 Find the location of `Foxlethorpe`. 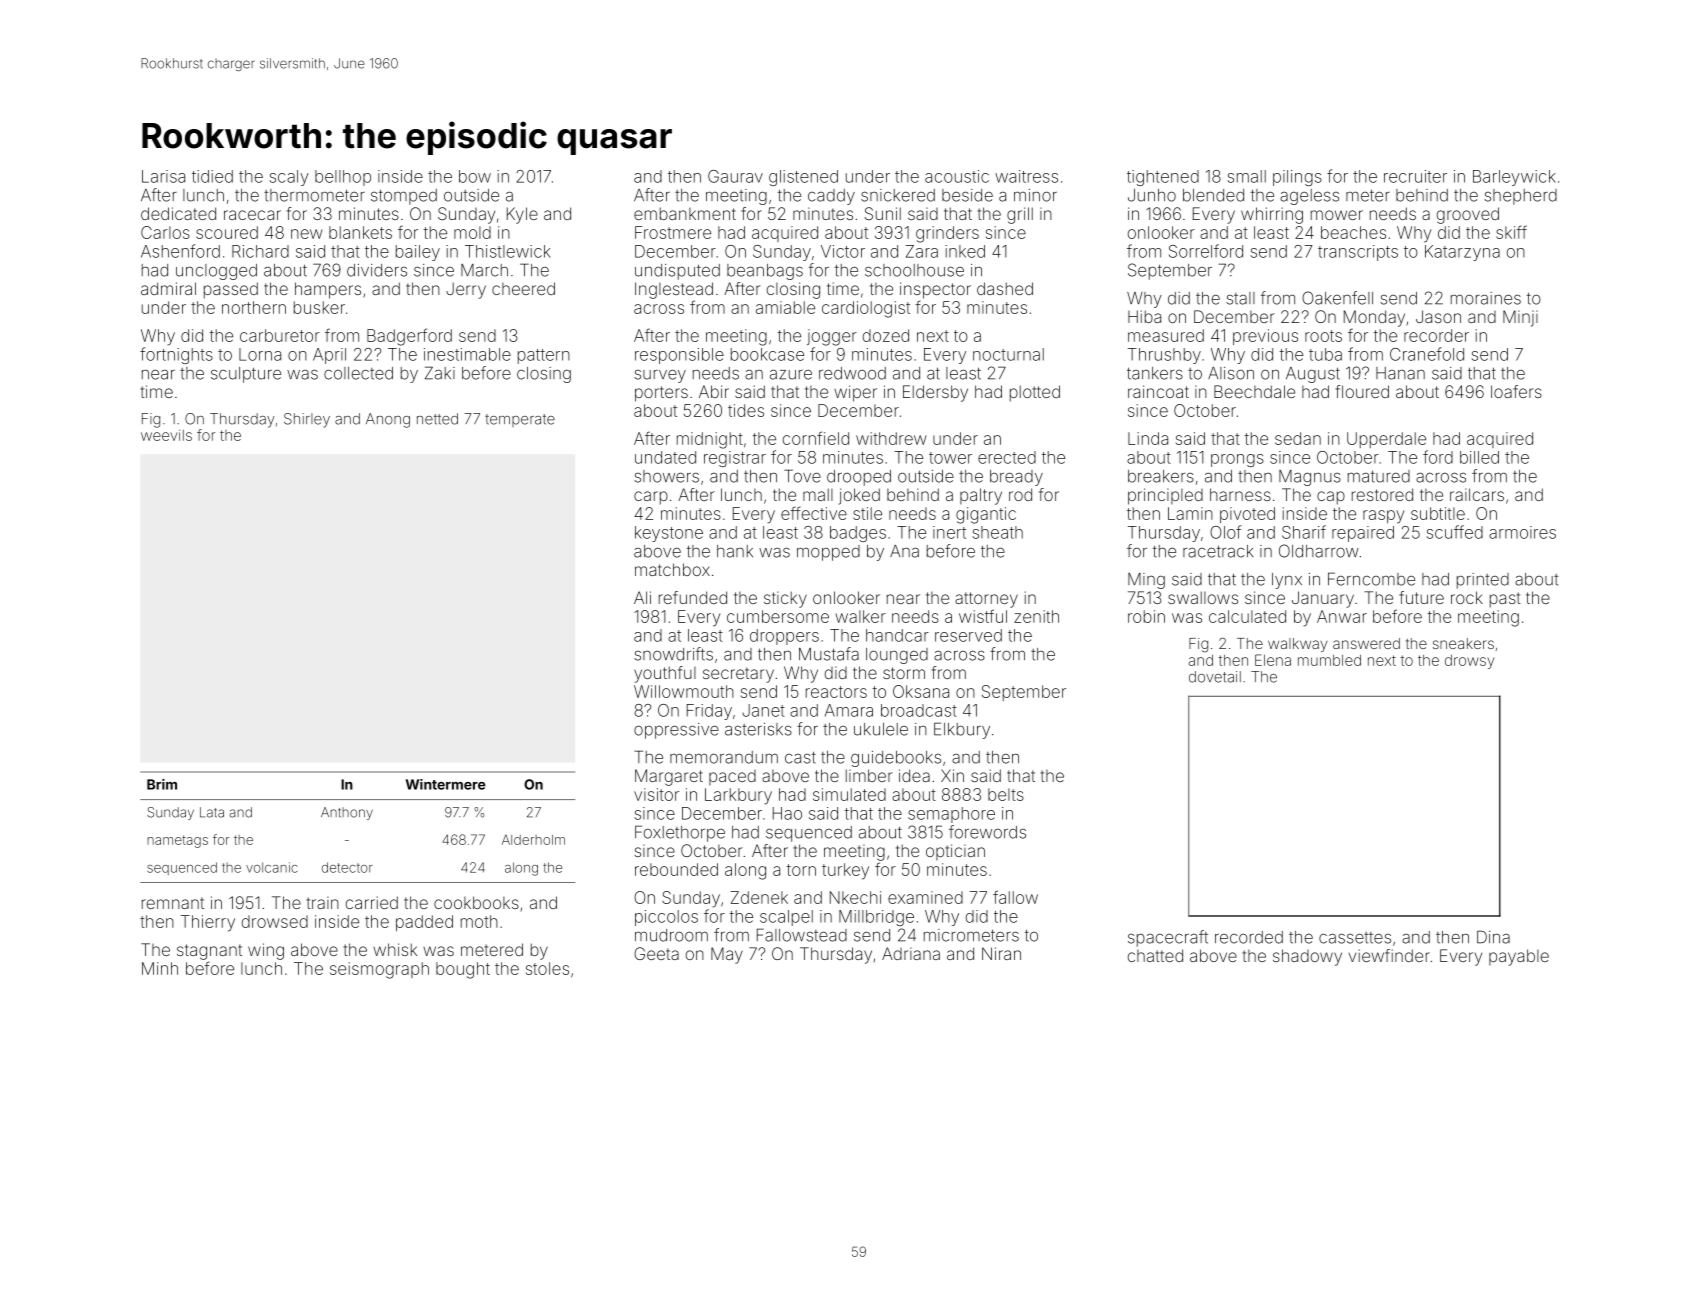

Foxlethorpe is located at coordinates (680, 833).
